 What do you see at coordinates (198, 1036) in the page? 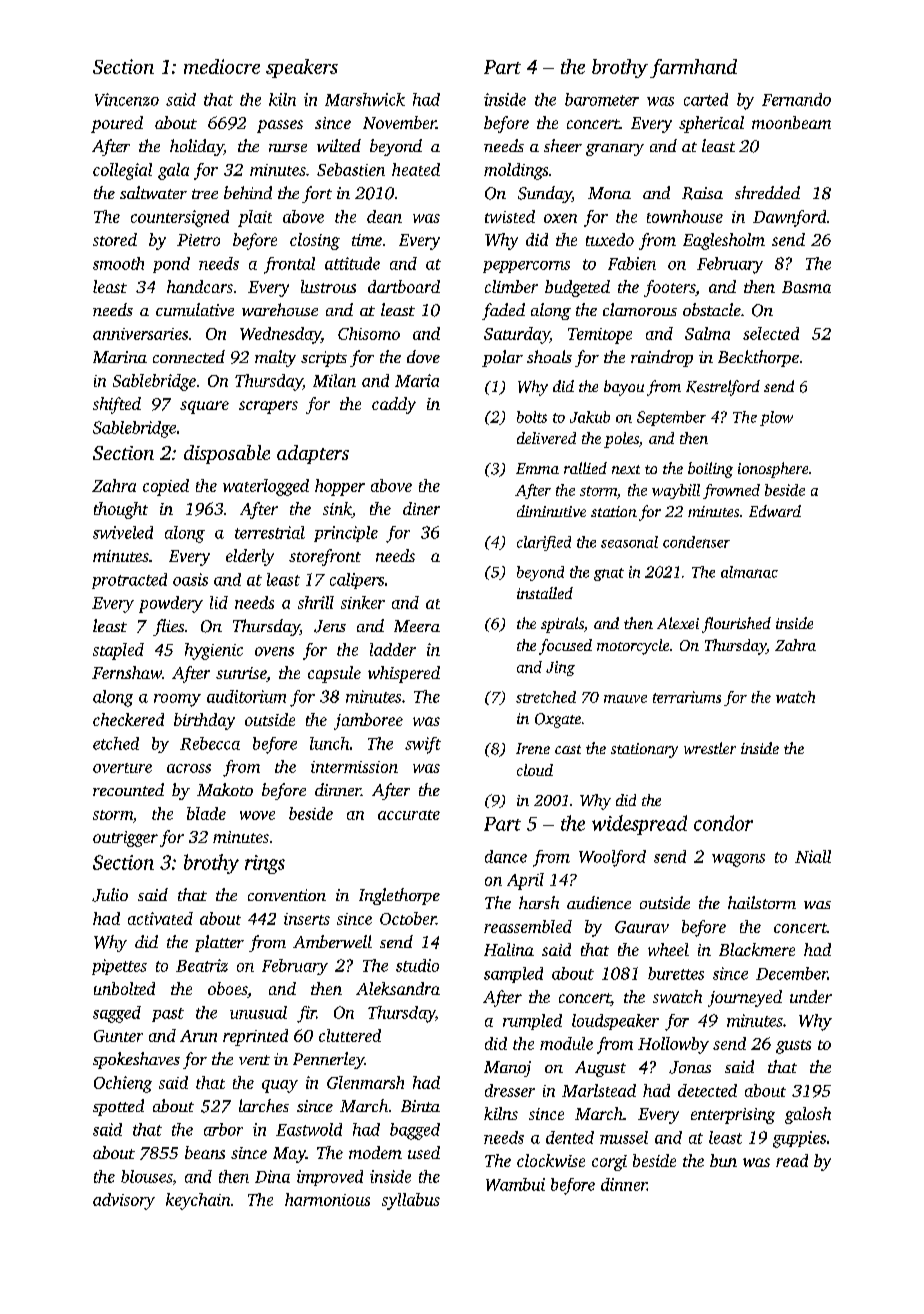
I see `Arun` at bounding box center [198, 1036].
